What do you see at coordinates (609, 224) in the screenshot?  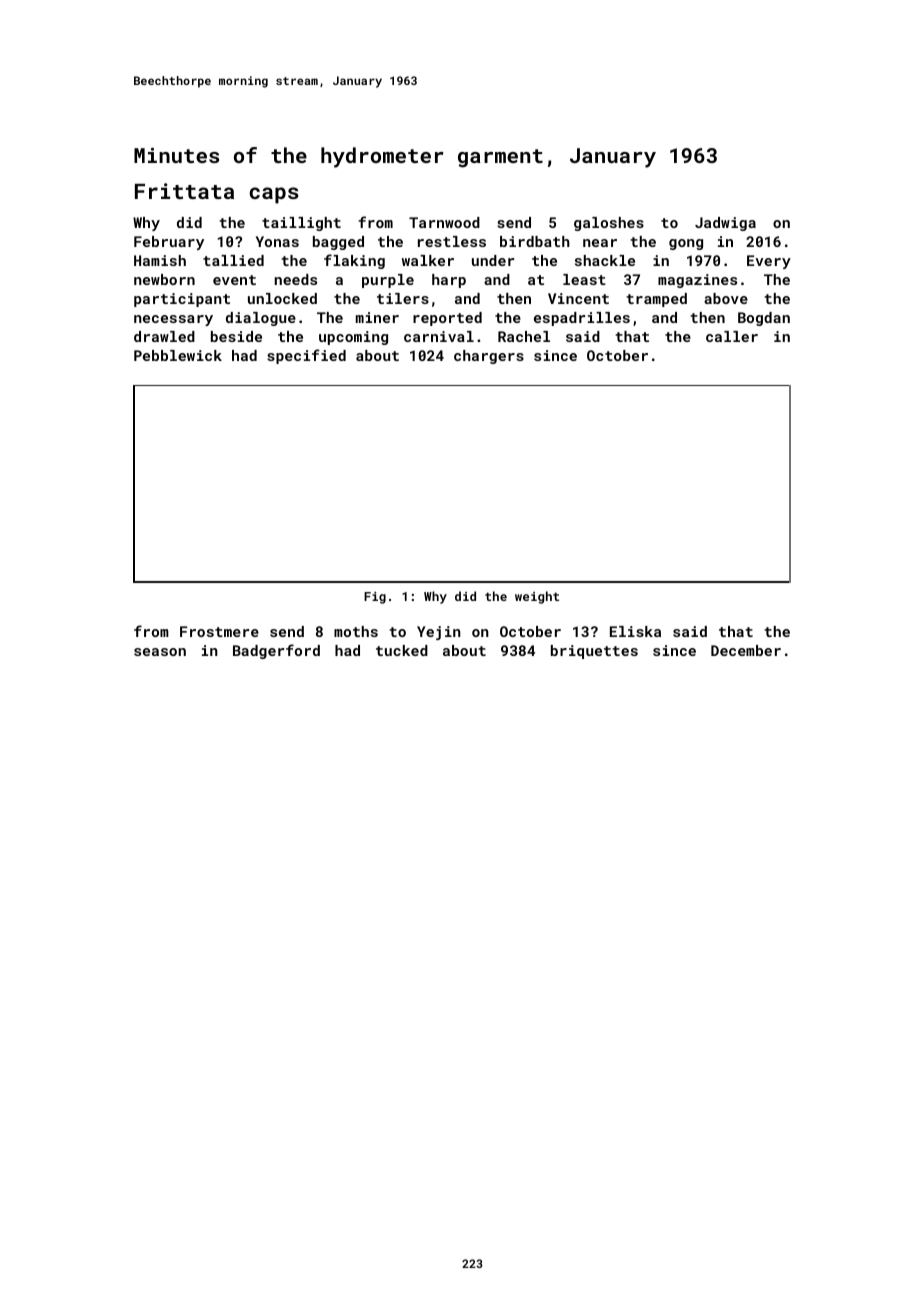 I see `galoshes` at bounding box center [609, 224].
